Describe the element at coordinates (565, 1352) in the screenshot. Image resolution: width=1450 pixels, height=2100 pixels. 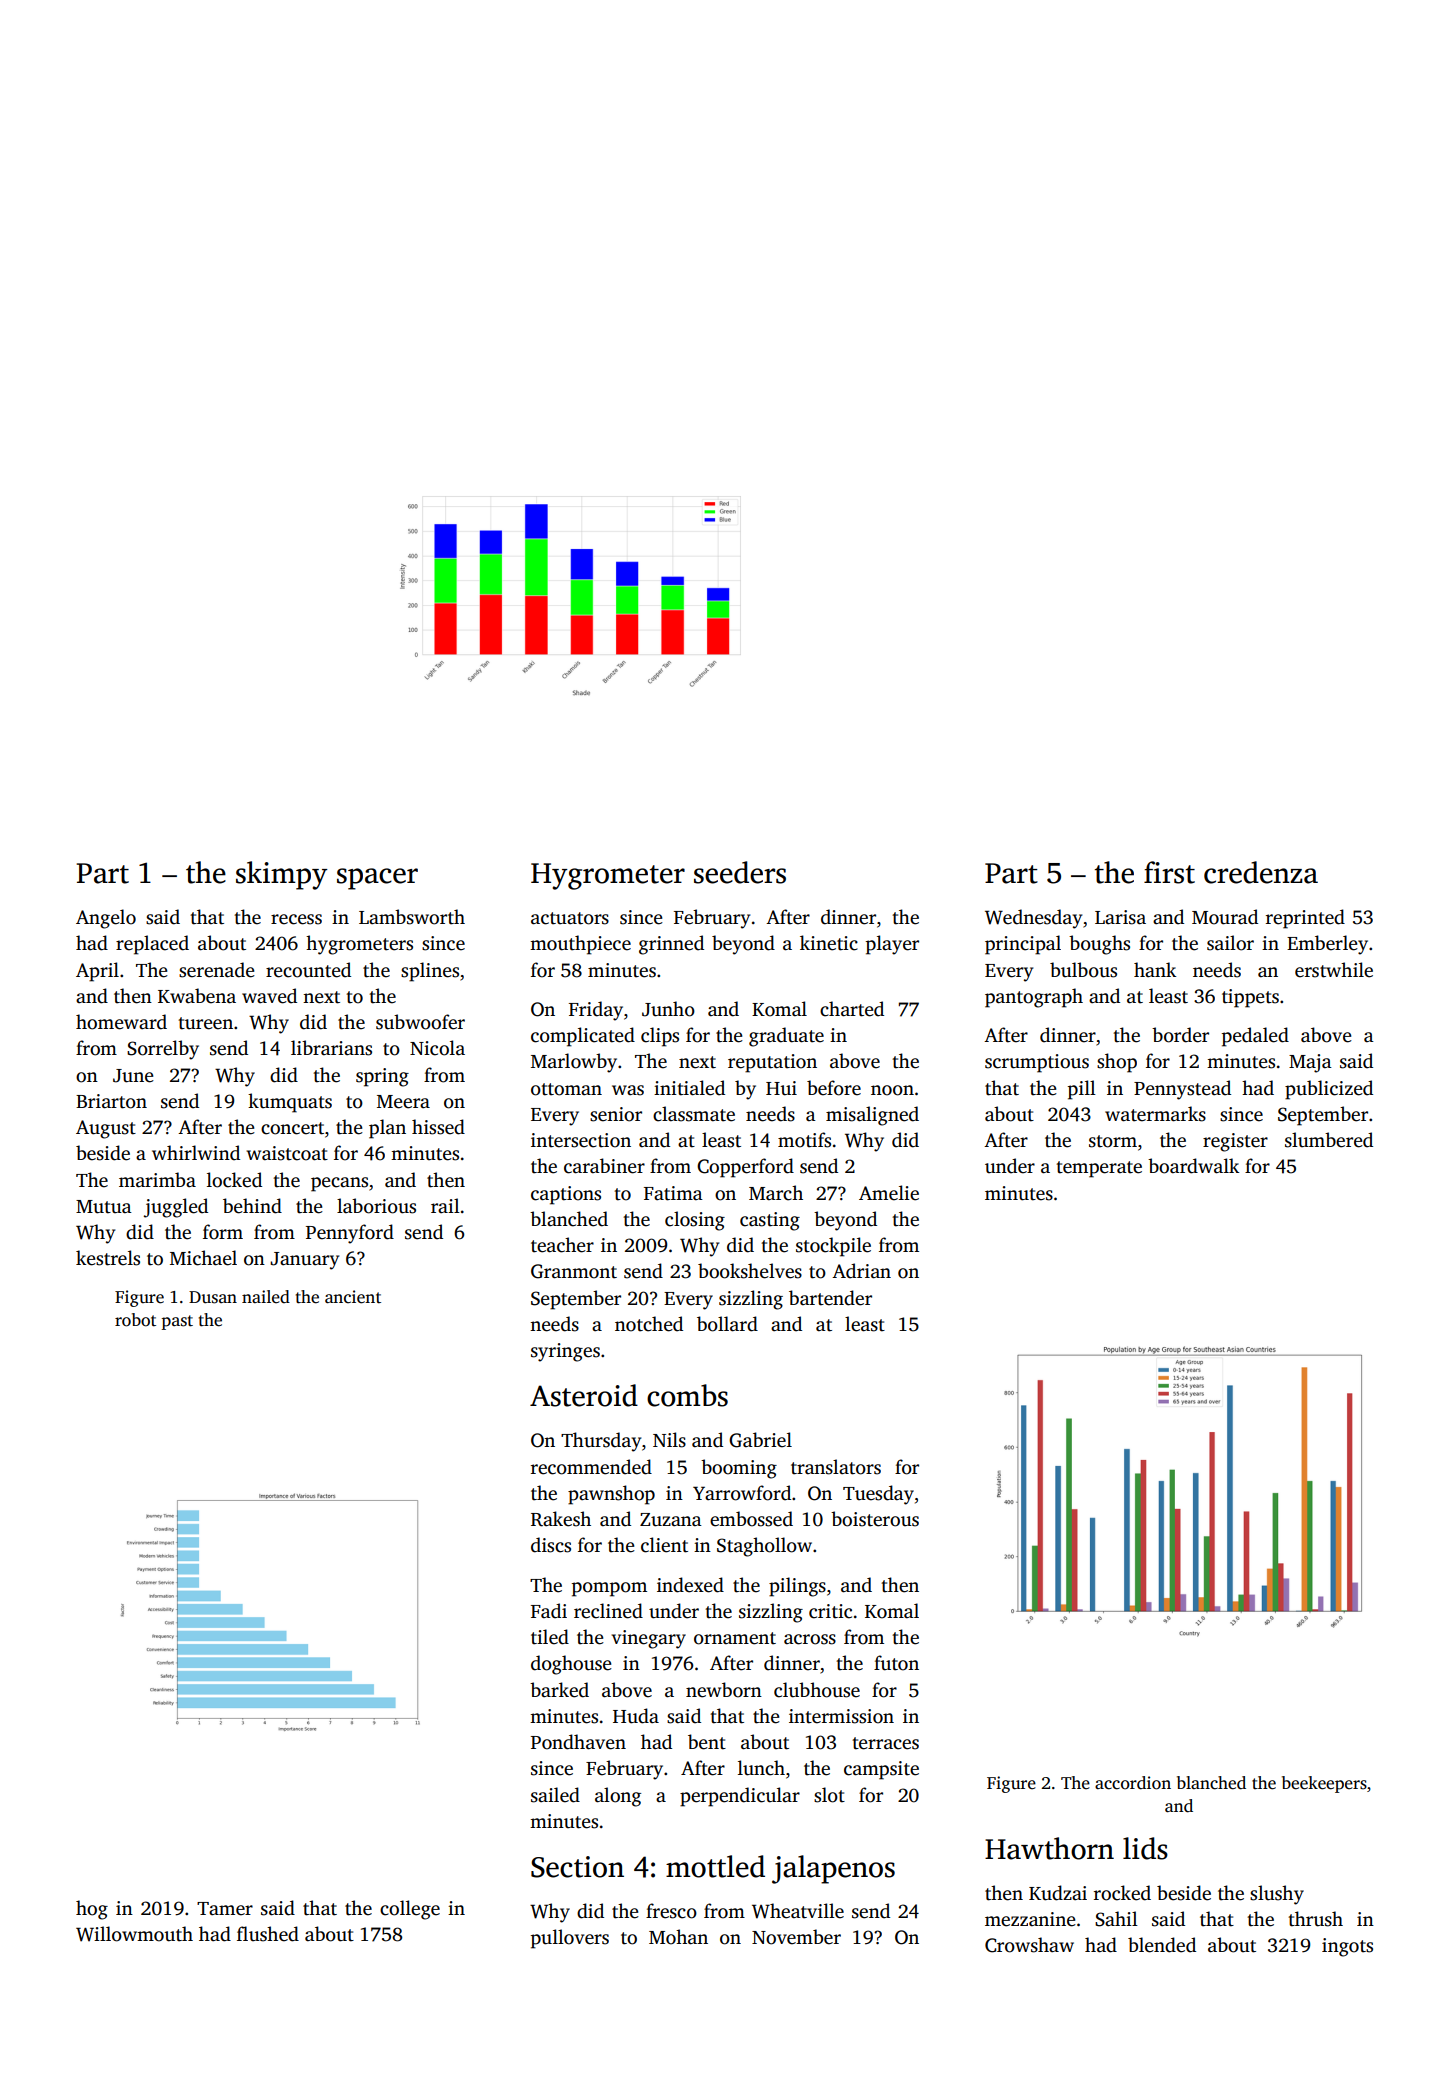
I see `syringes` at that location.
